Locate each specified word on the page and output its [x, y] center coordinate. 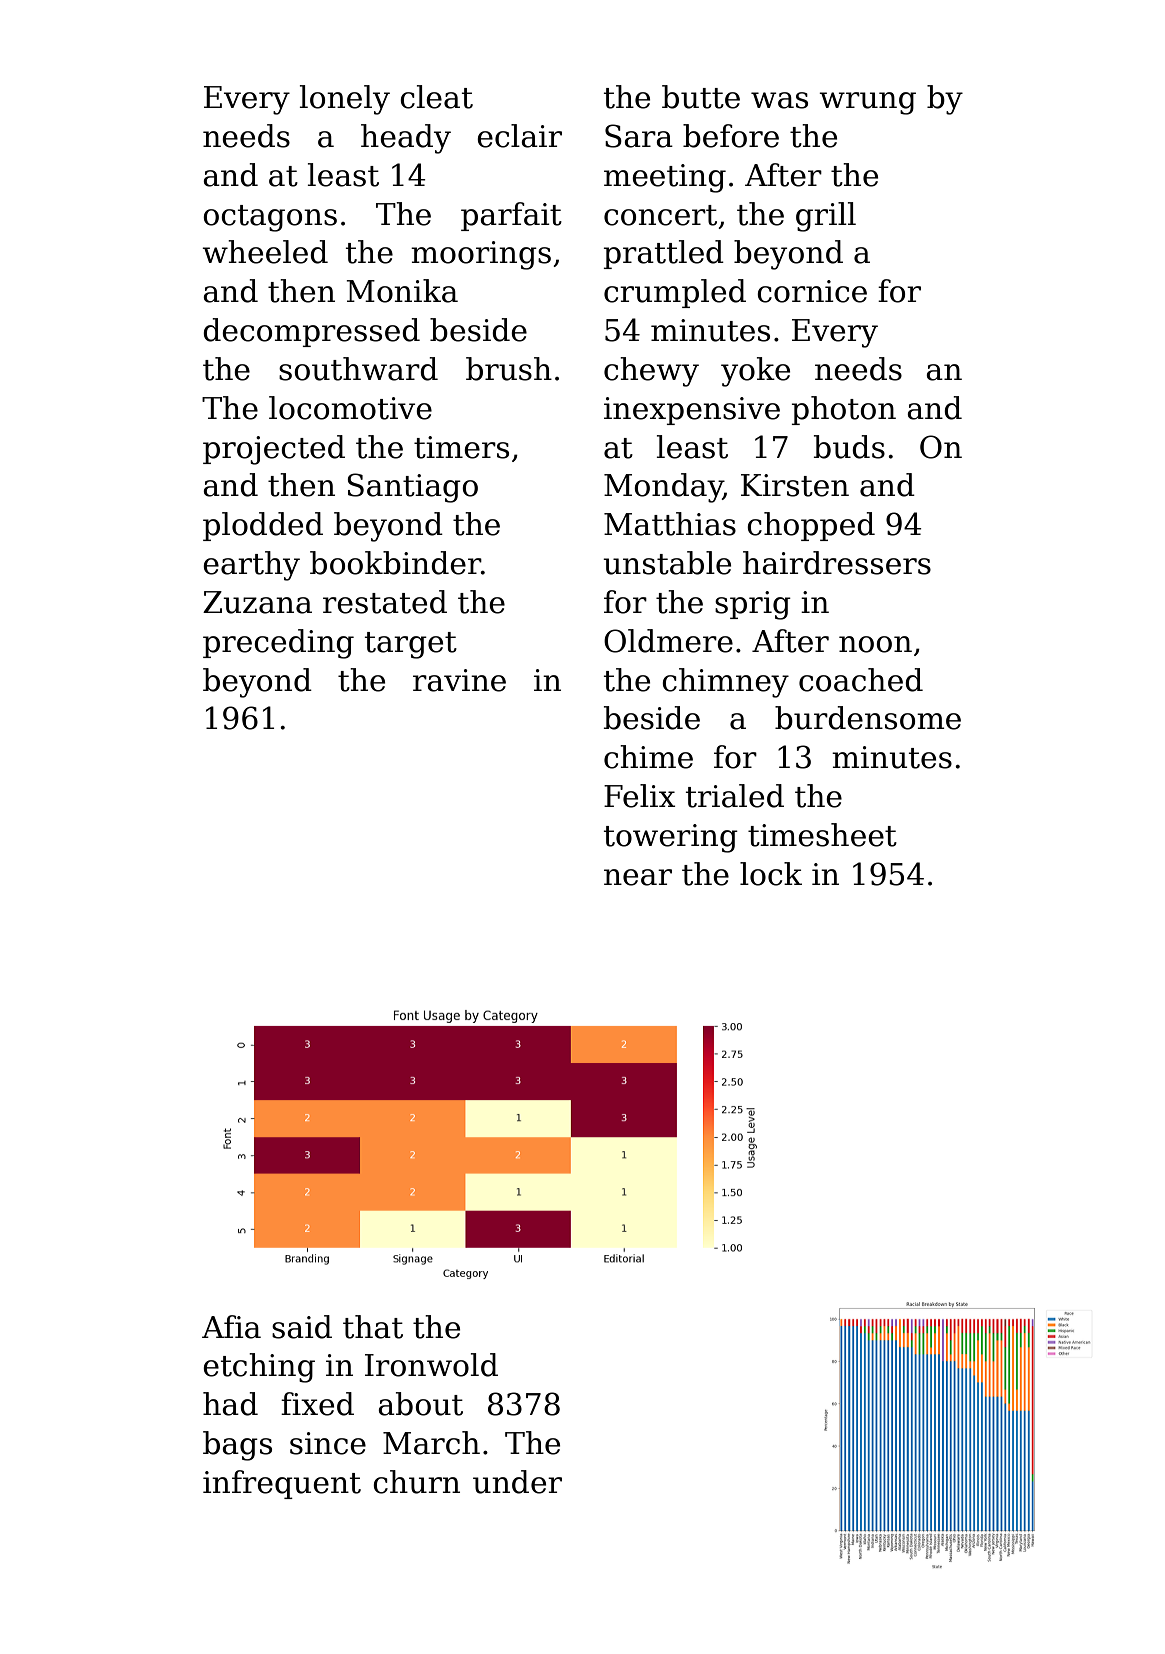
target [411, 645]
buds [849, 447]
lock [771, 874]
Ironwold [431, 1365]
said [302, 1327]
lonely [345, 100]
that [373, 1327]
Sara [639, 136]
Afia [231, 1327]
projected [274, 450]
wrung [867, 103]
